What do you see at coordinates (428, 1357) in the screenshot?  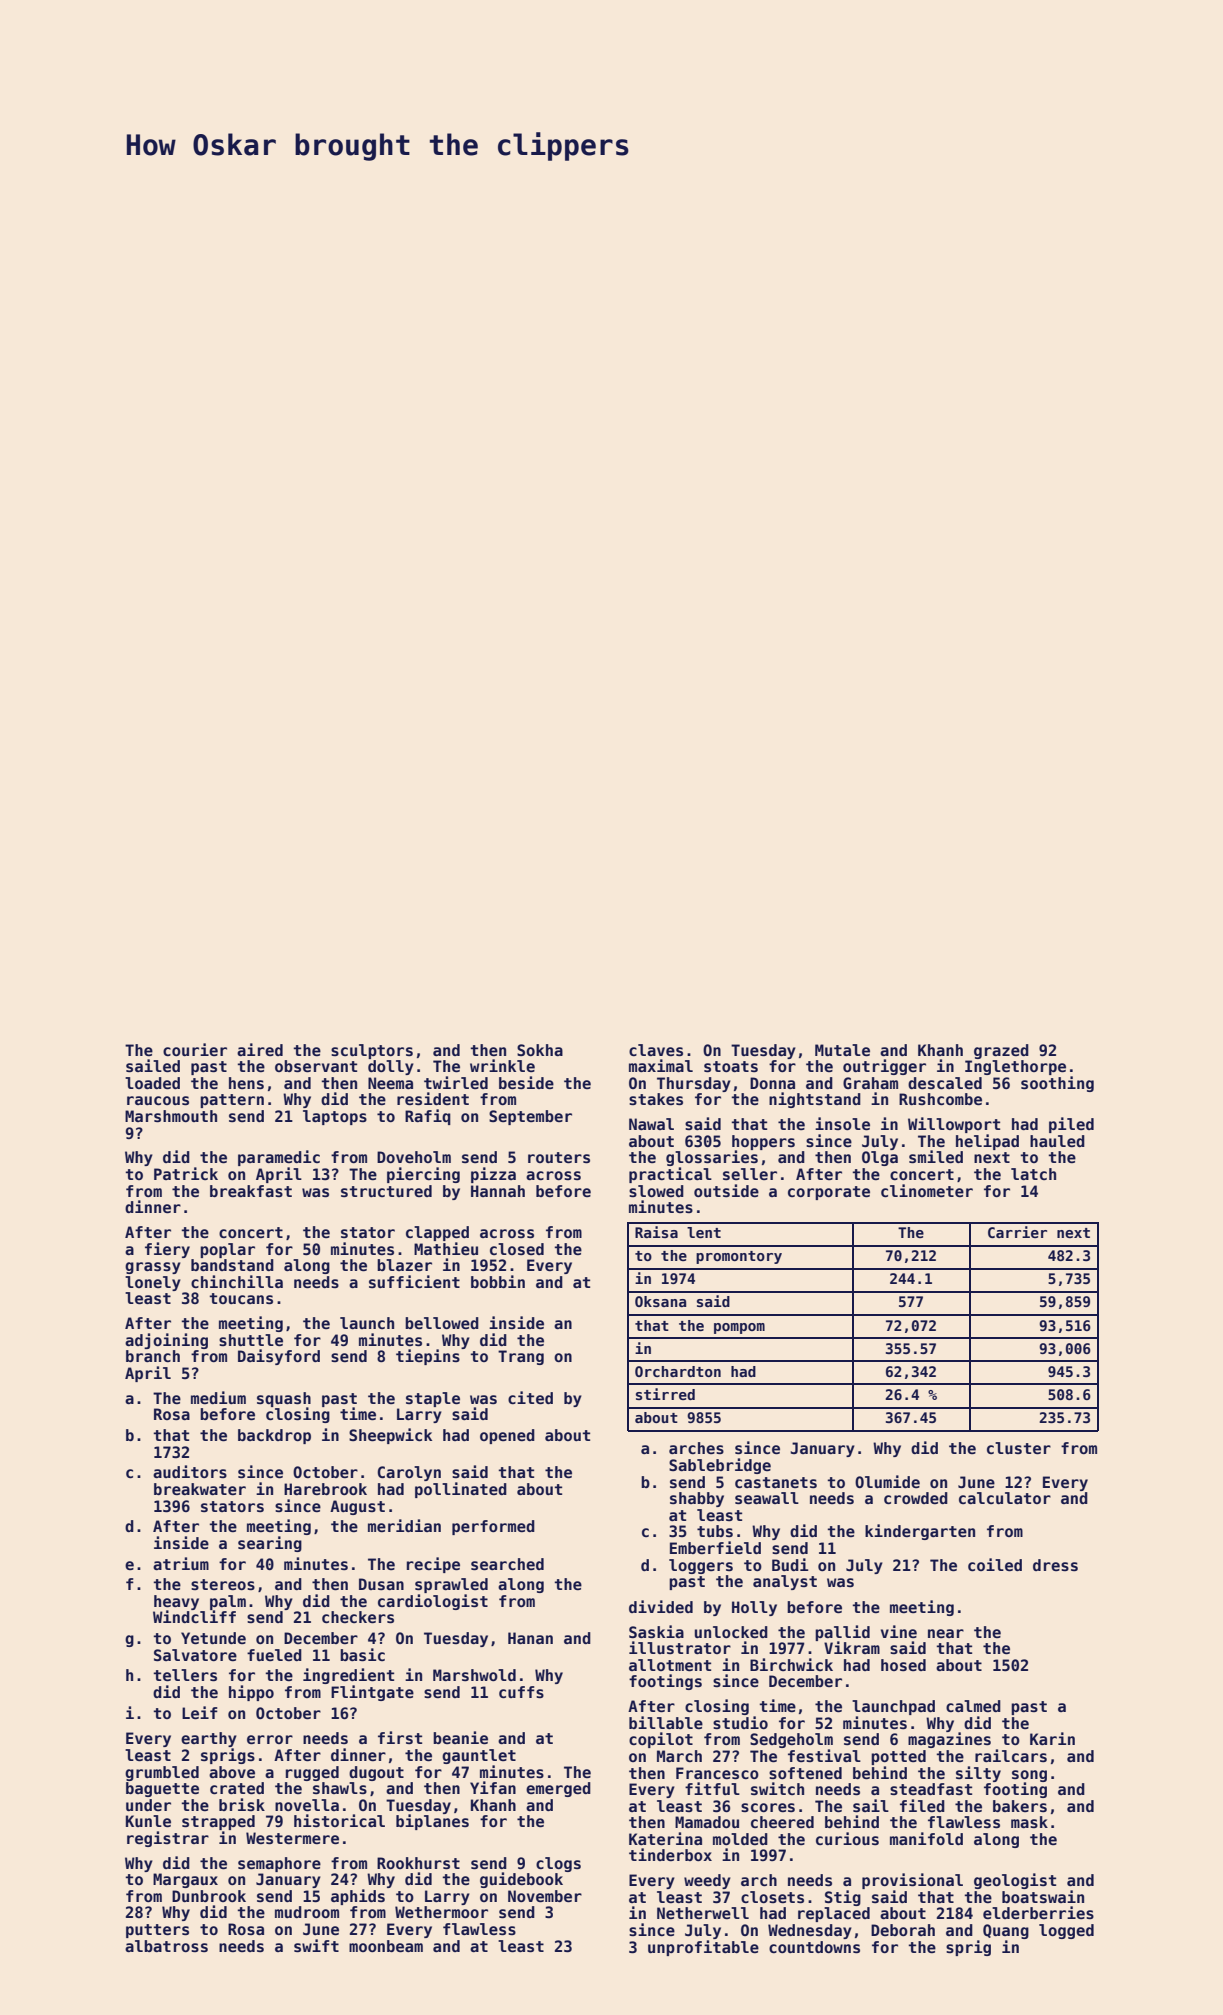 I see `tiepins` at bounding box center [428, 1357].
